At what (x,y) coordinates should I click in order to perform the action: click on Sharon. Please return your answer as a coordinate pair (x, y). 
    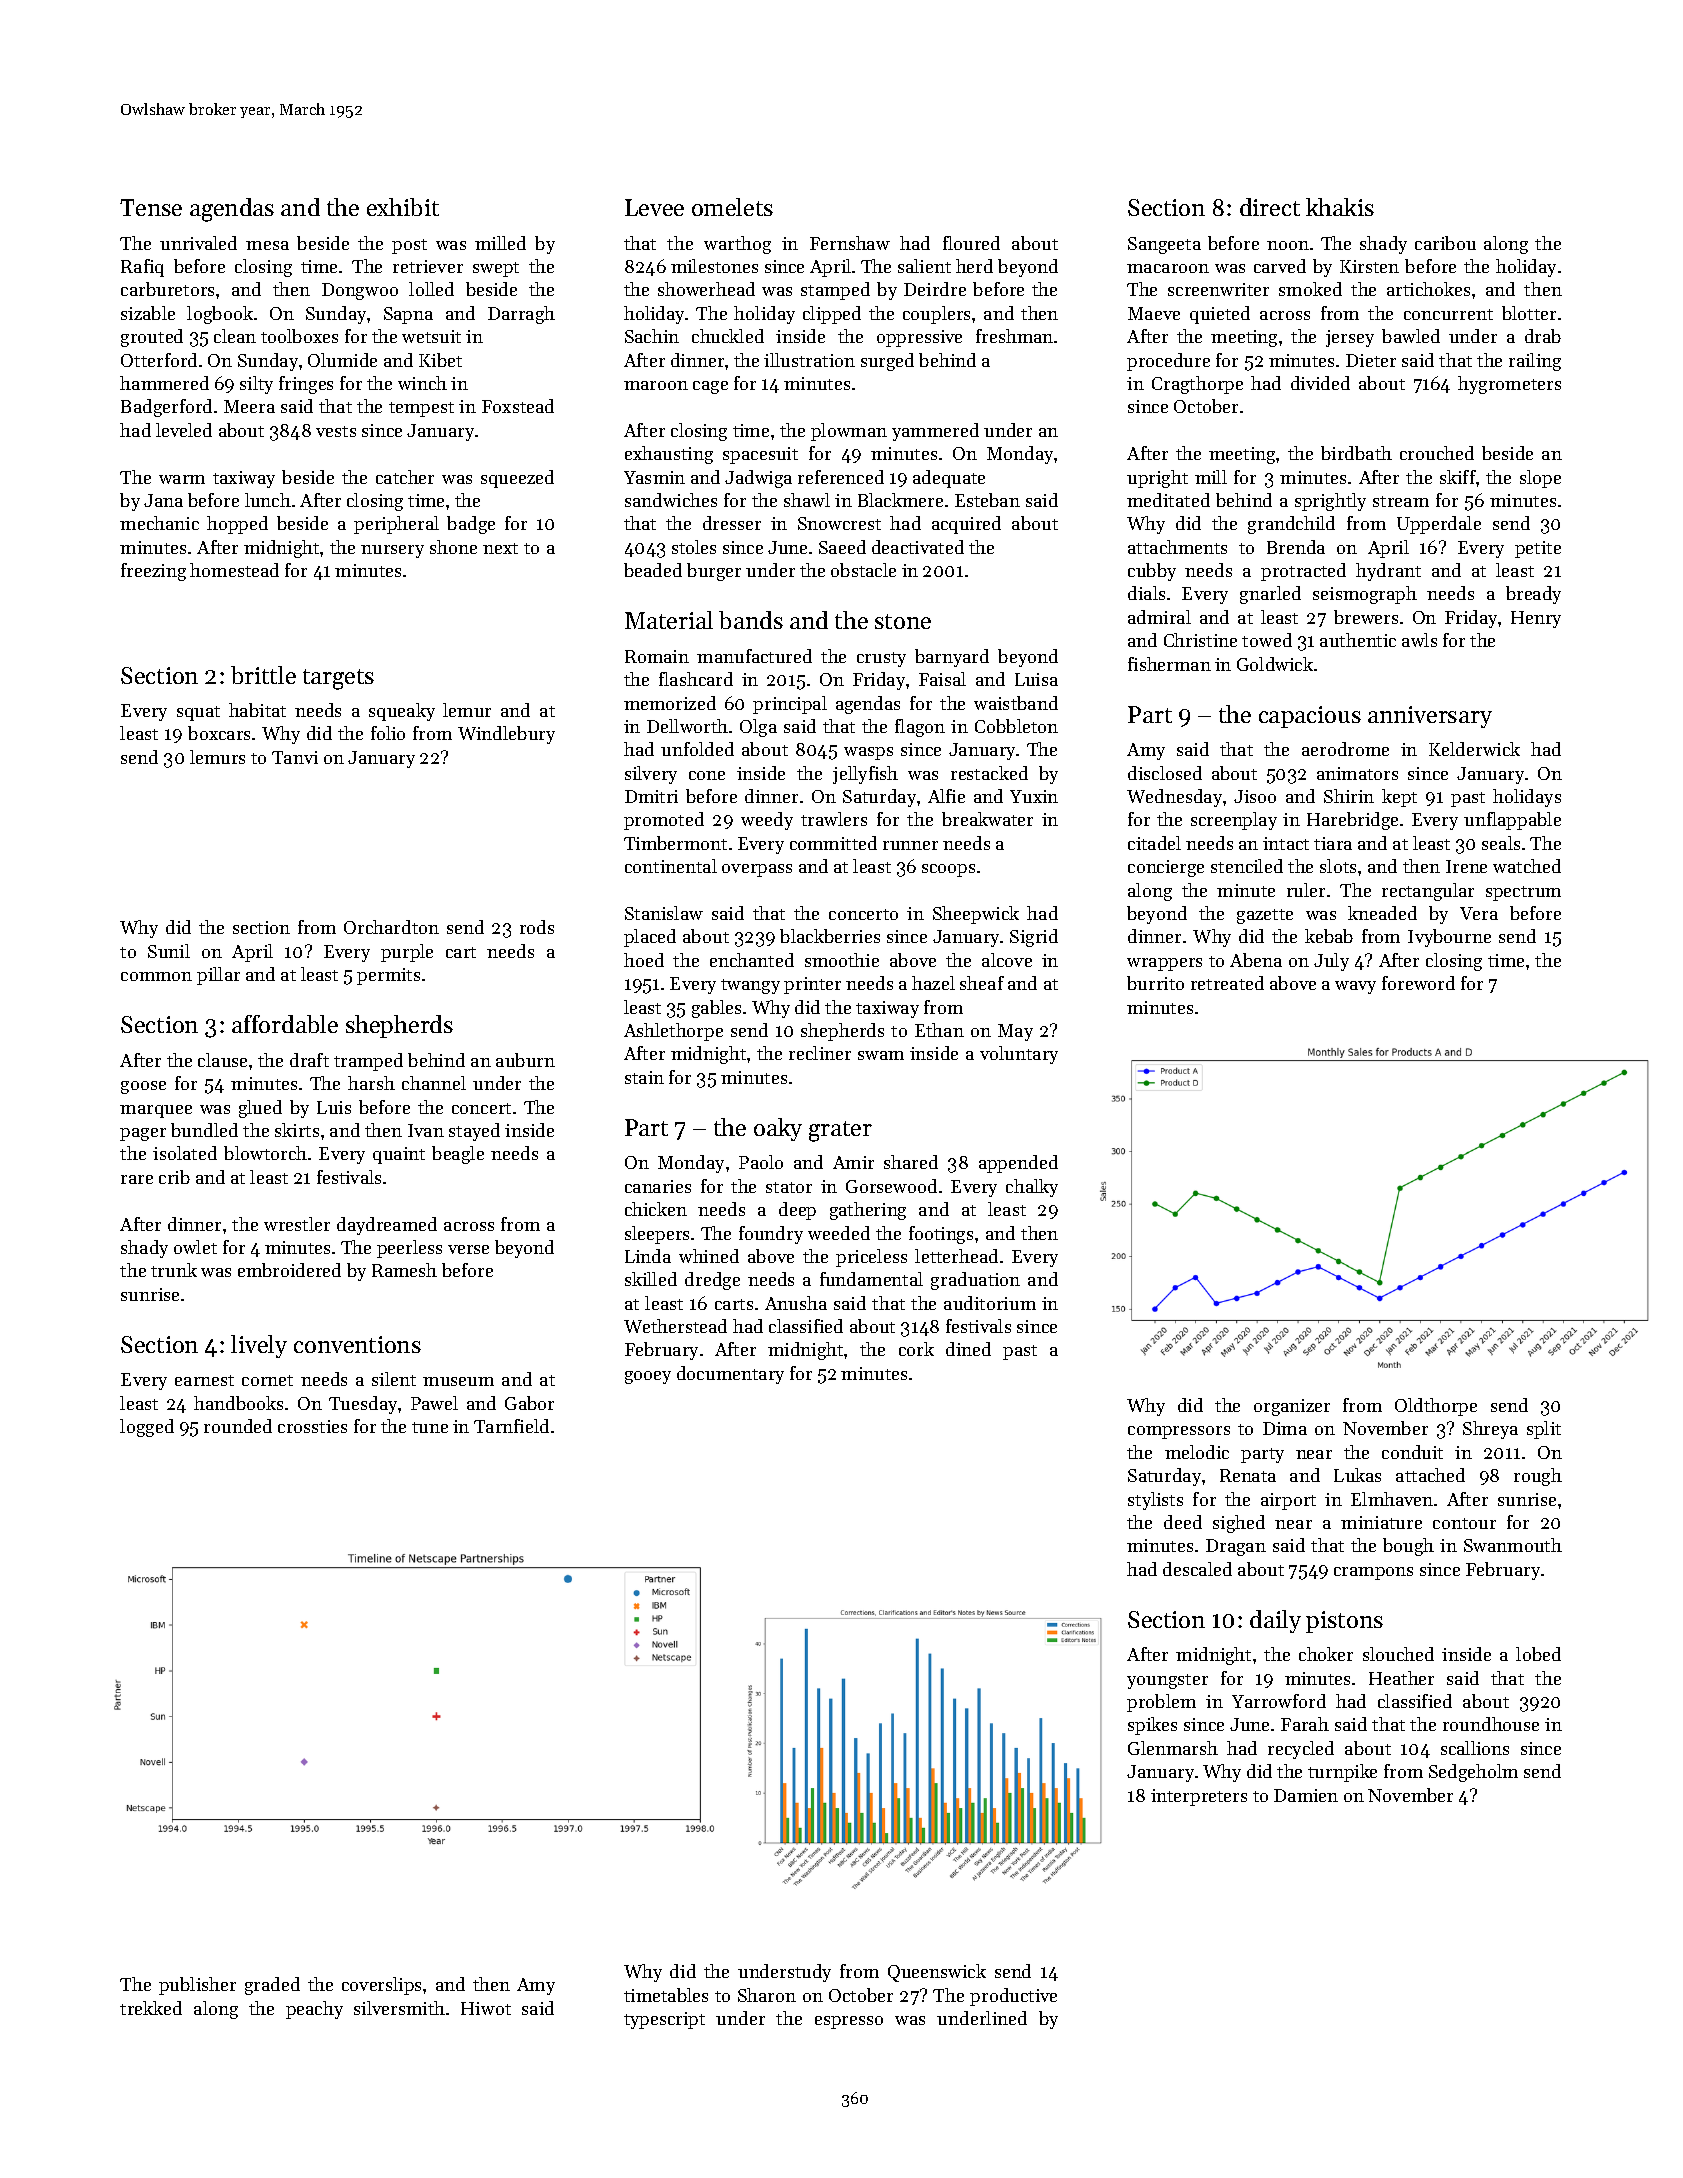
    Looking at the image, I should click on (767, 1995).
